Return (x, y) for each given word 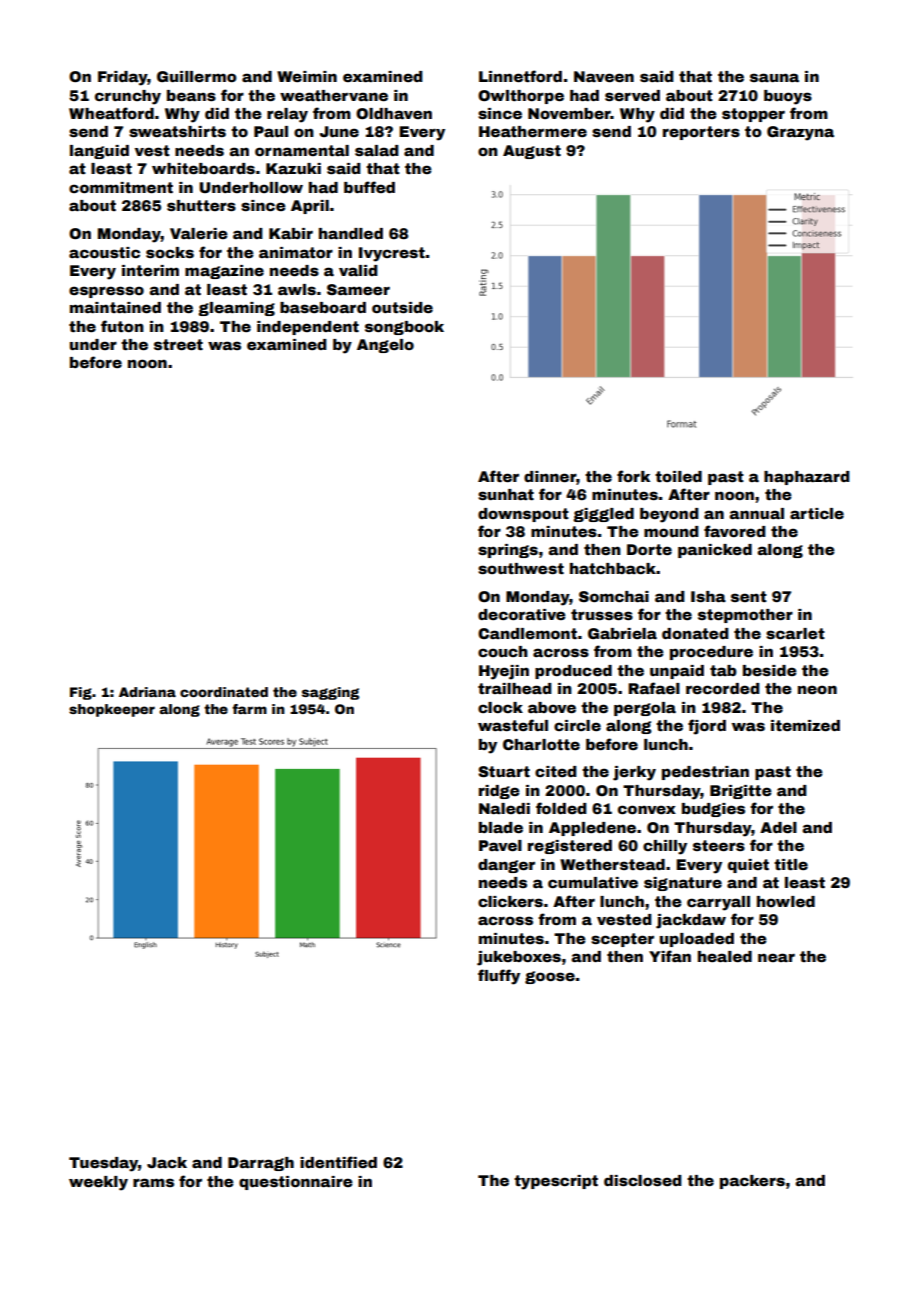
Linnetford (520, 76)
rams (153, 1182)
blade (501, 827)
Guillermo (197, 76)
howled (786, 901)
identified (338, 1162)
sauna (774, 77)
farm (249, 709)
